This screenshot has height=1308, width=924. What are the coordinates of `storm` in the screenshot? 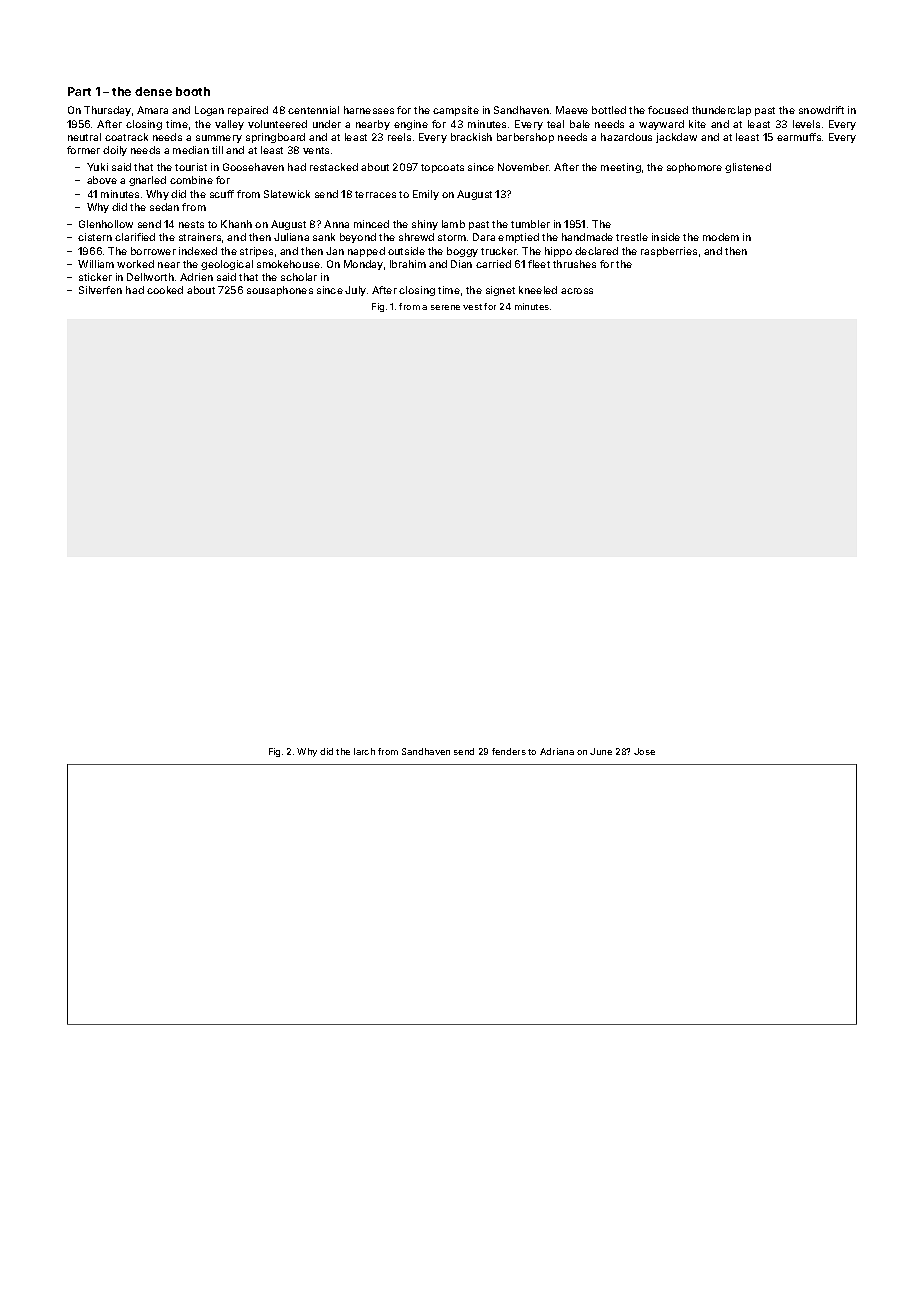 It's located at (452, 237).
